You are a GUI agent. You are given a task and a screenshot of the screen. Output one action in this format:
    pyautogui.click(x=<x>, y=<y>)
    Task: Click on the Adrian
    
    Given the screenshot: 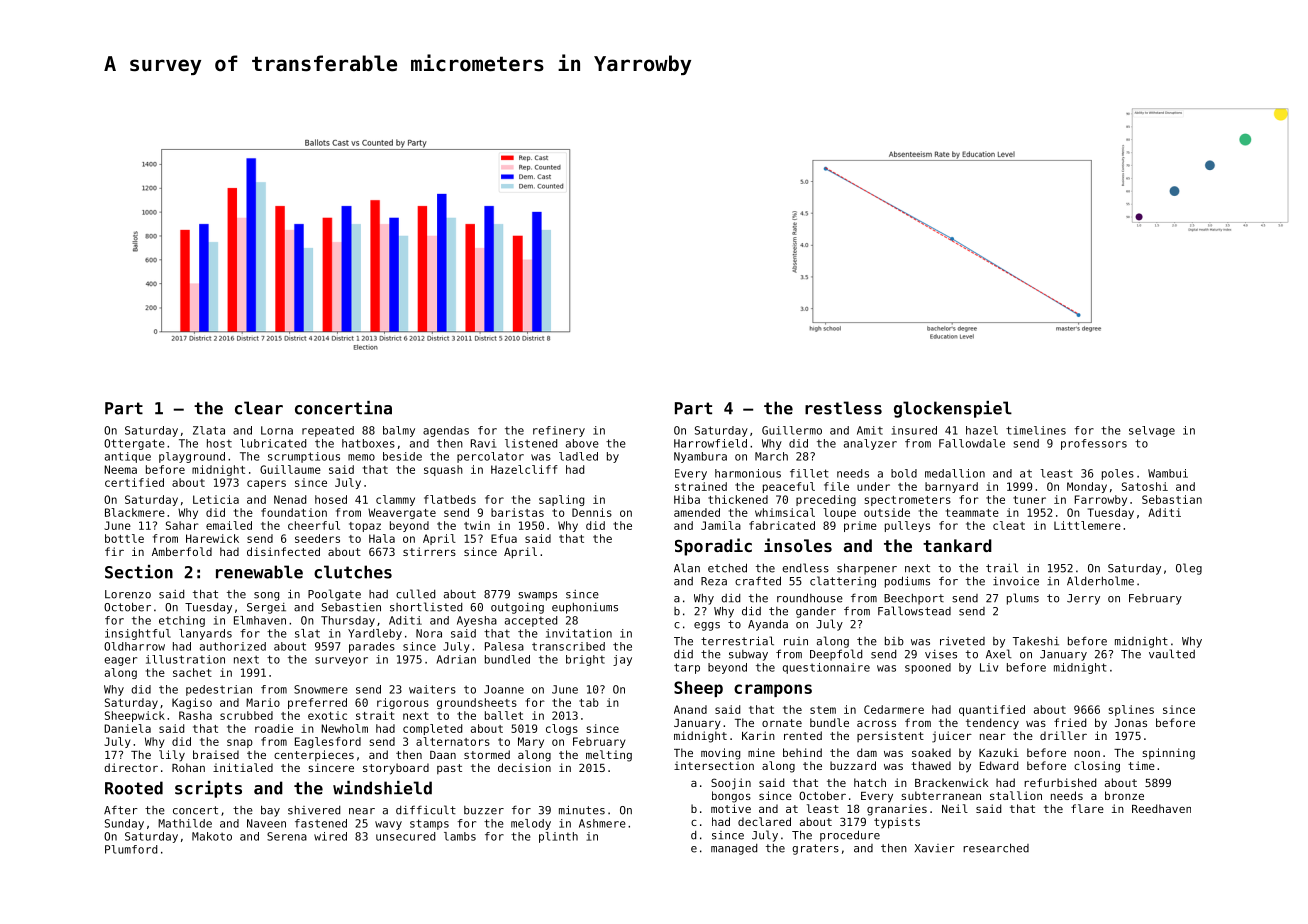 What is the action you would take?
    pyautogui.click(x=456, y=659)
